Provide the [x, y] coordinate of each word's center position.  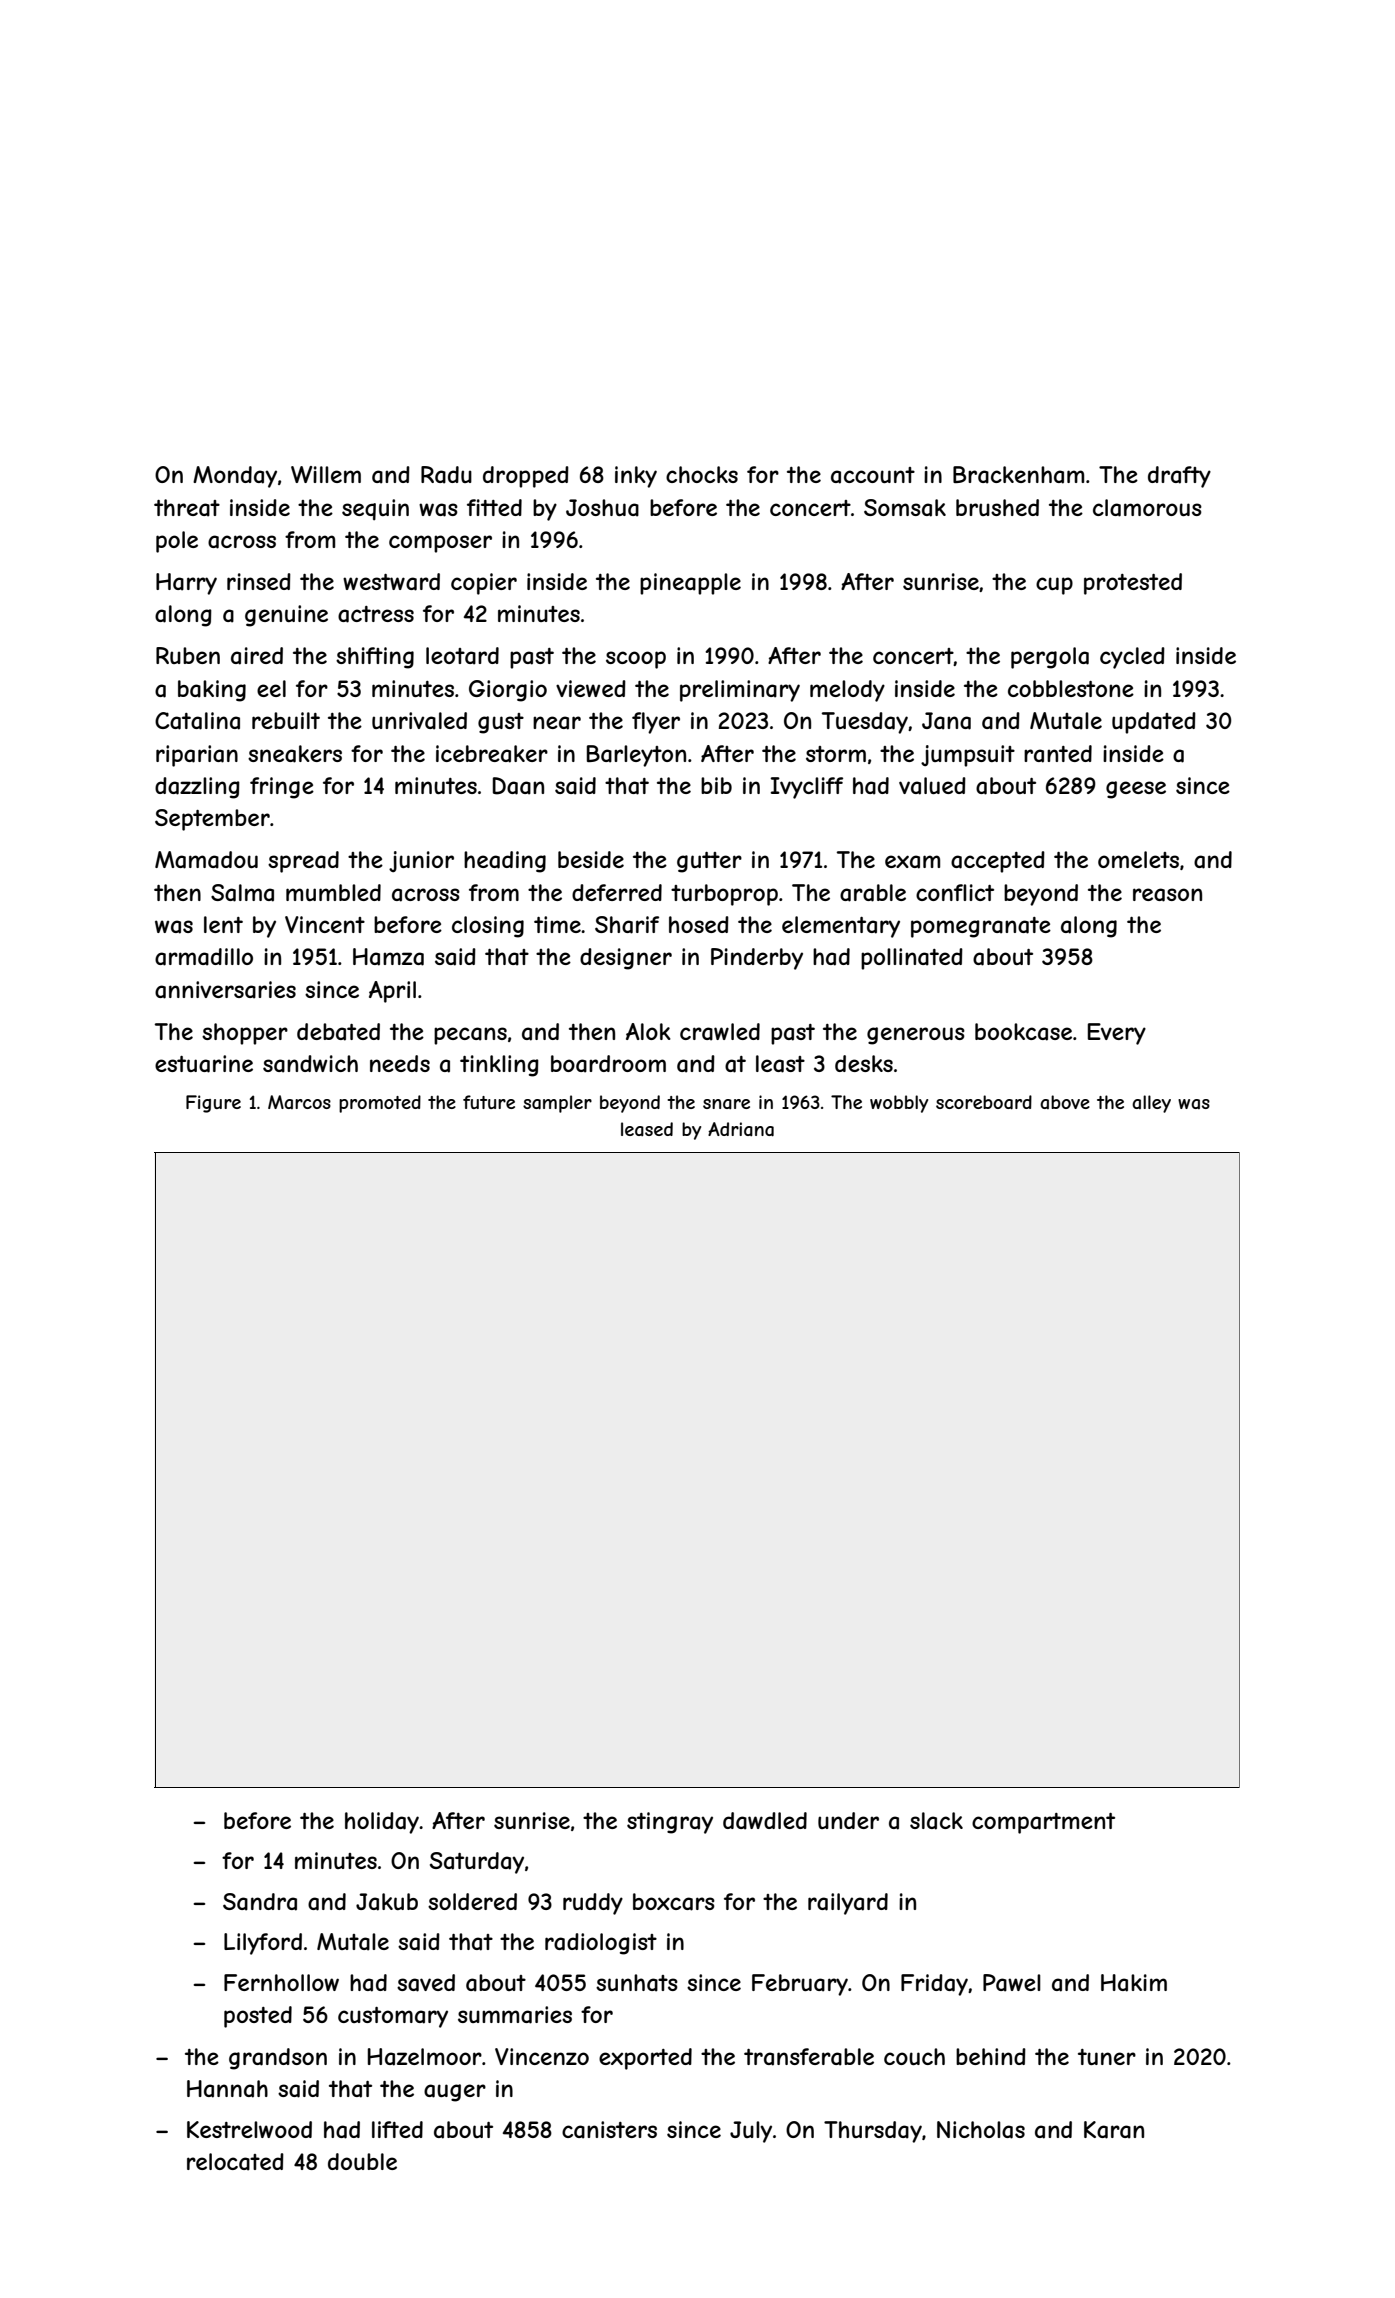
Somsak [905, 508]
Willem [326, 474]
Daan [518, 786]
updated [1154, 723]
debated [338, 1032]
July [751, 2132]
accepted [998, 862]
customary [393, 2017]
